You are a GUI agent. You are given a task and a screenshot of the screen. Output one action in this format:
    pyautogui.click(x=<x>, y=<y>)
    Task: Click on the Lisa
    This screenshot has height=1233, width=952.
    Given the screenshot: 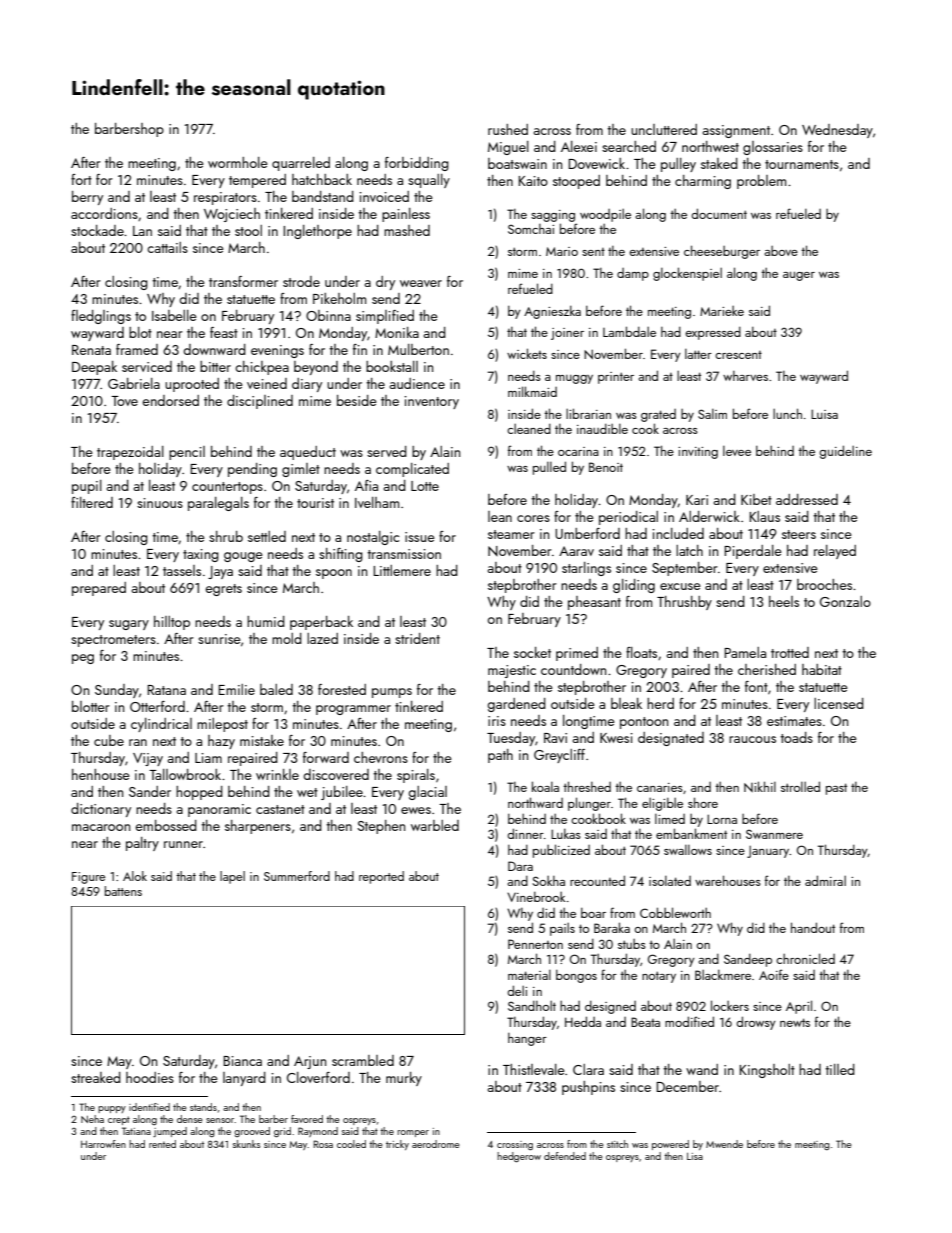 What is the action you would take?
    pyautogui.click(x=695, y=1156)
